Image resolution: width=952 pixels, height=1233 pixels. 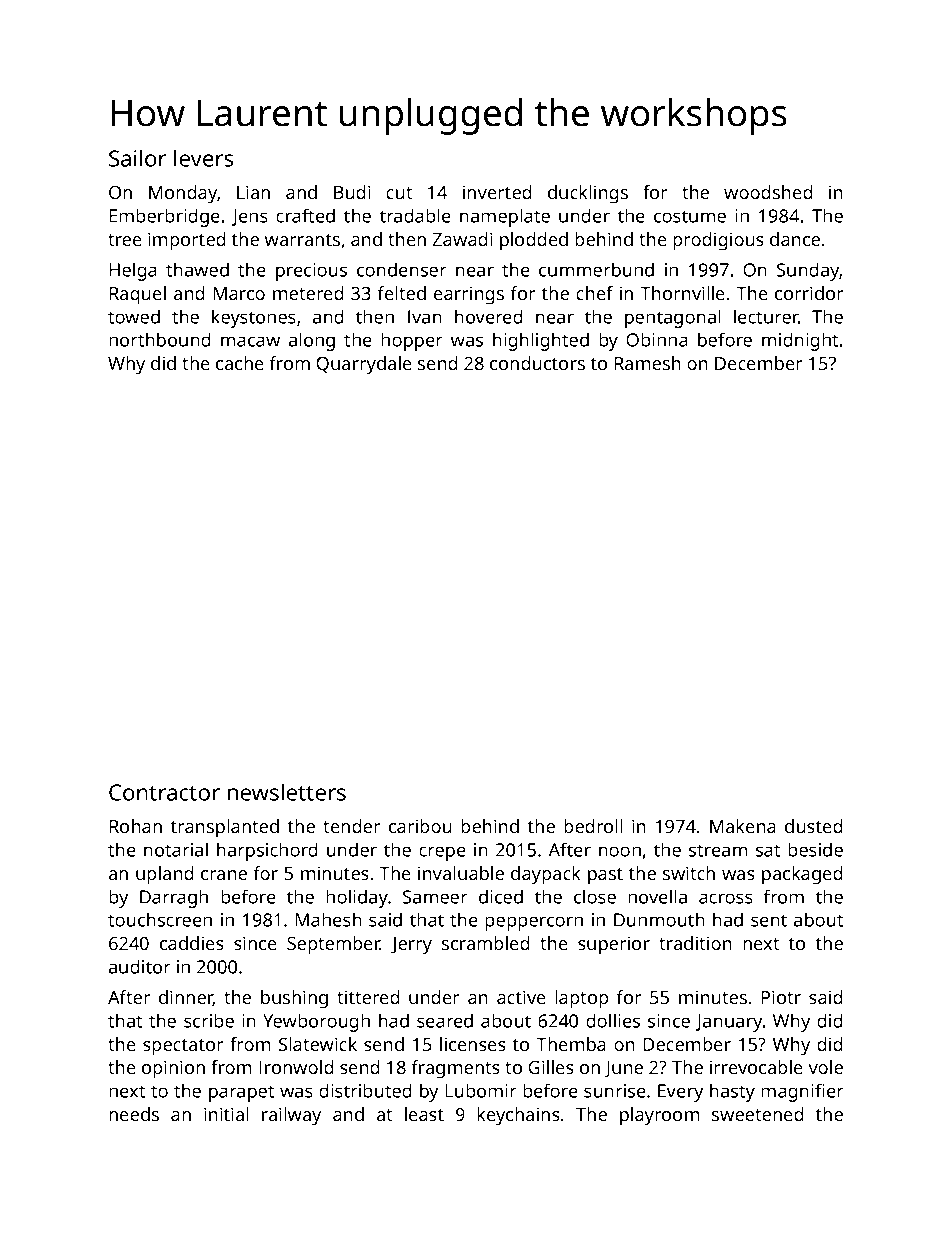 What do you see at coordinates (253, 192) in the image?
I see `Lian` at bounding box center [253, 192].
